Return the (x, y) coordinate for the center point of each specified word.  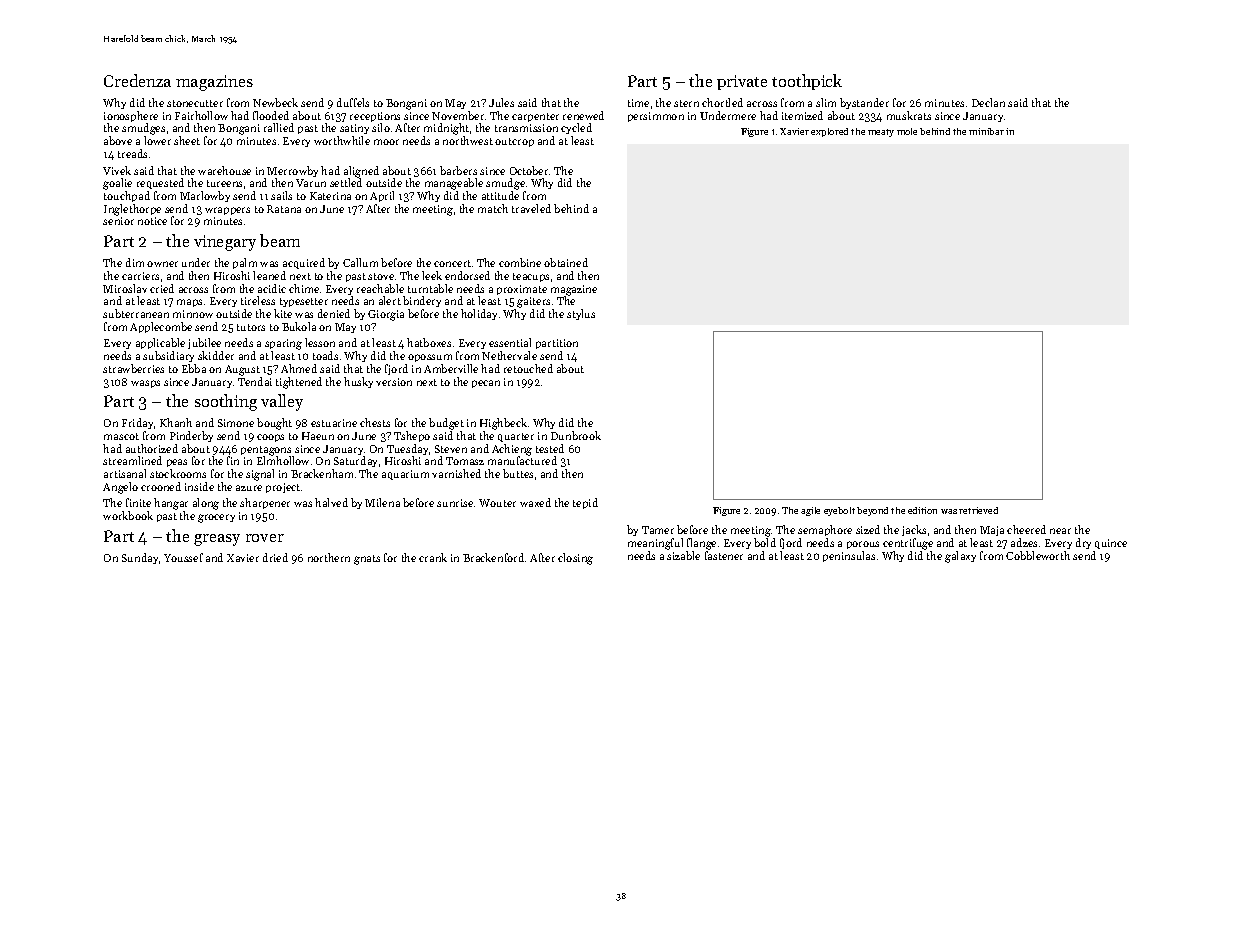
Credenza (137, 80)
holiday (479, 314)
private (742, 82)
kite (283, 313)
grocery (216, 518)
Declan (988, 102)
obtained (566, 262)
